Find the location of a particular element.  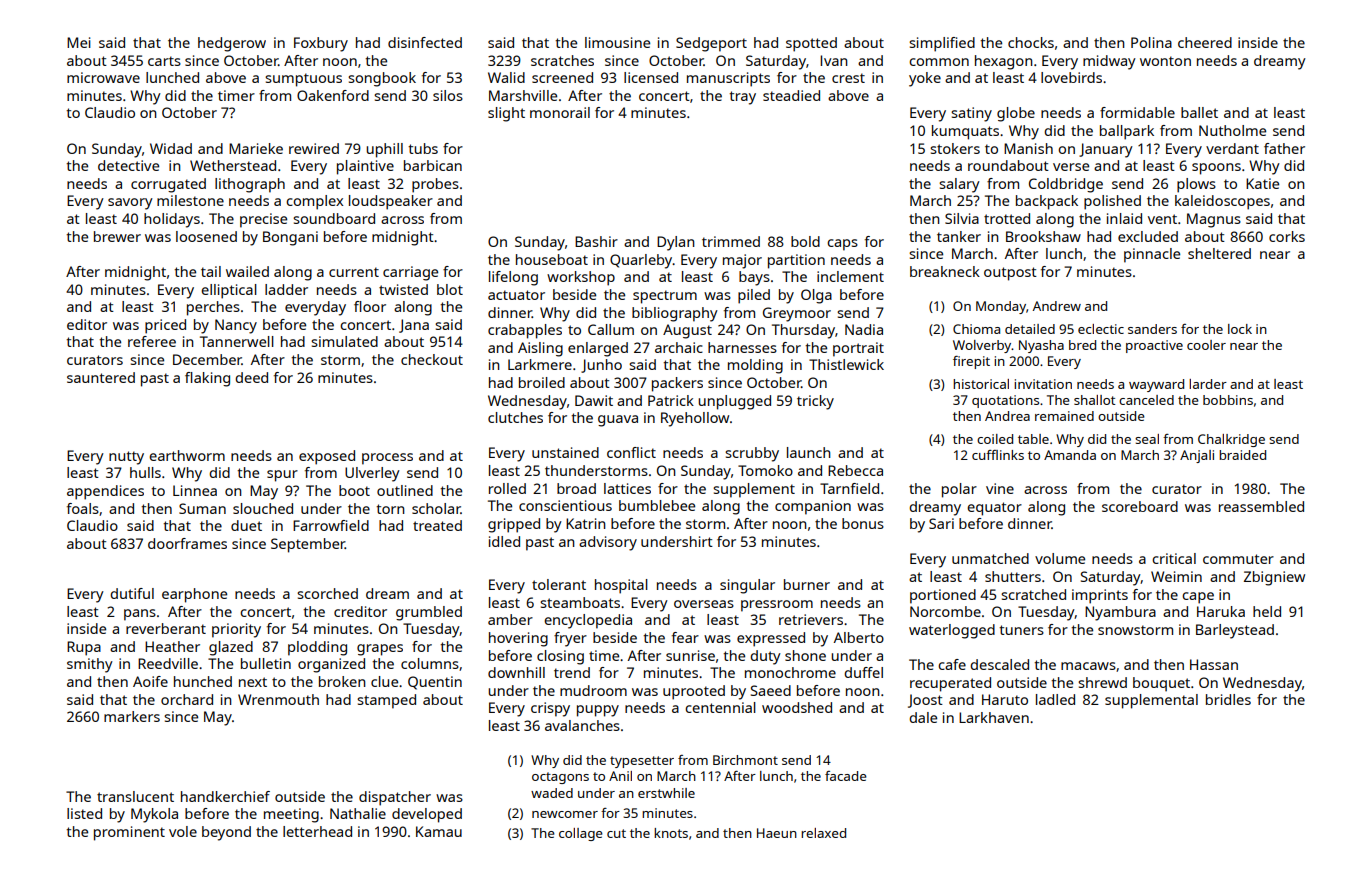

volume is located at coordinates (1060, 558).
